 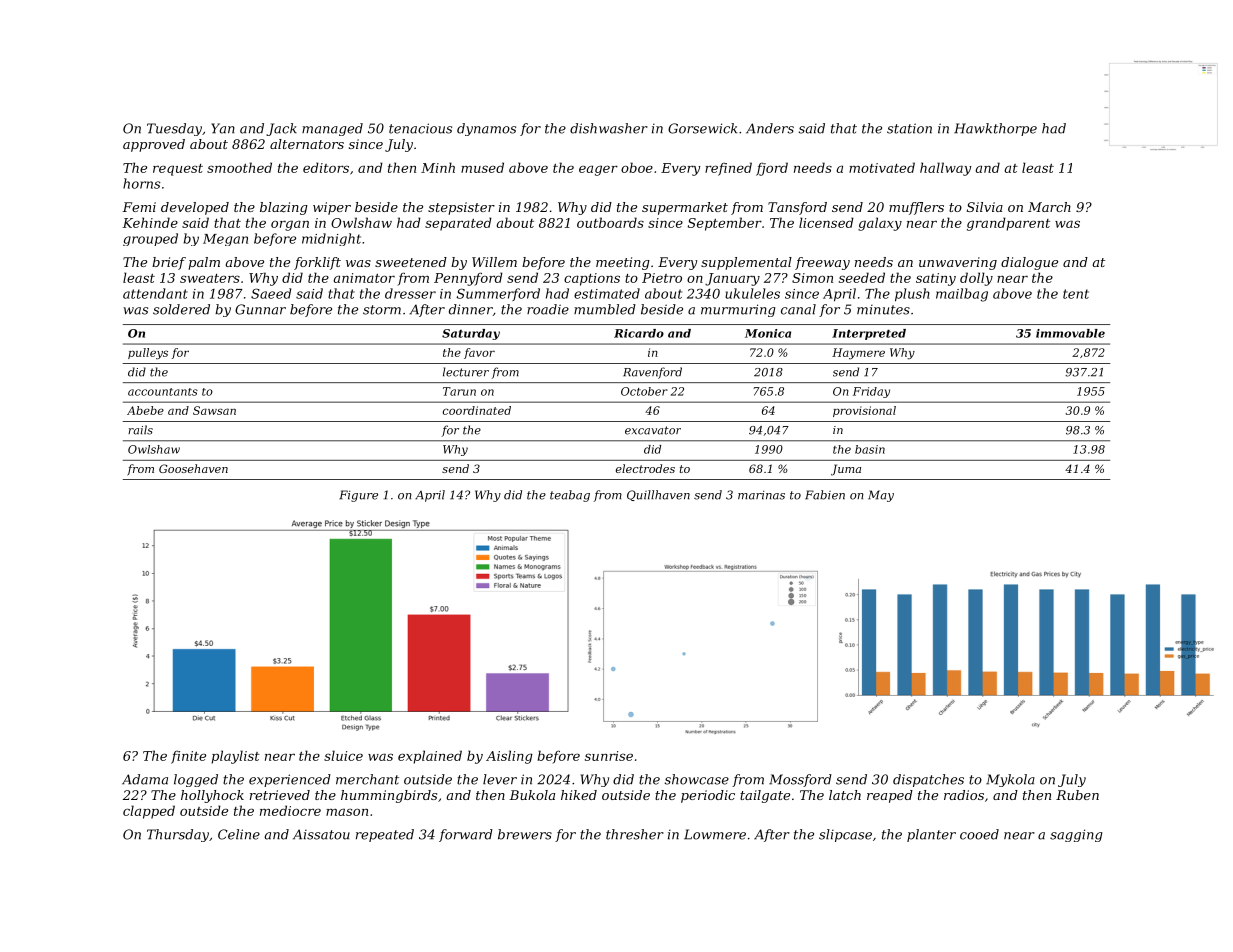 What do you see at coordinates (525, 834) in the screenshot?
I see `brewers` at bounding box center [525, 834].
